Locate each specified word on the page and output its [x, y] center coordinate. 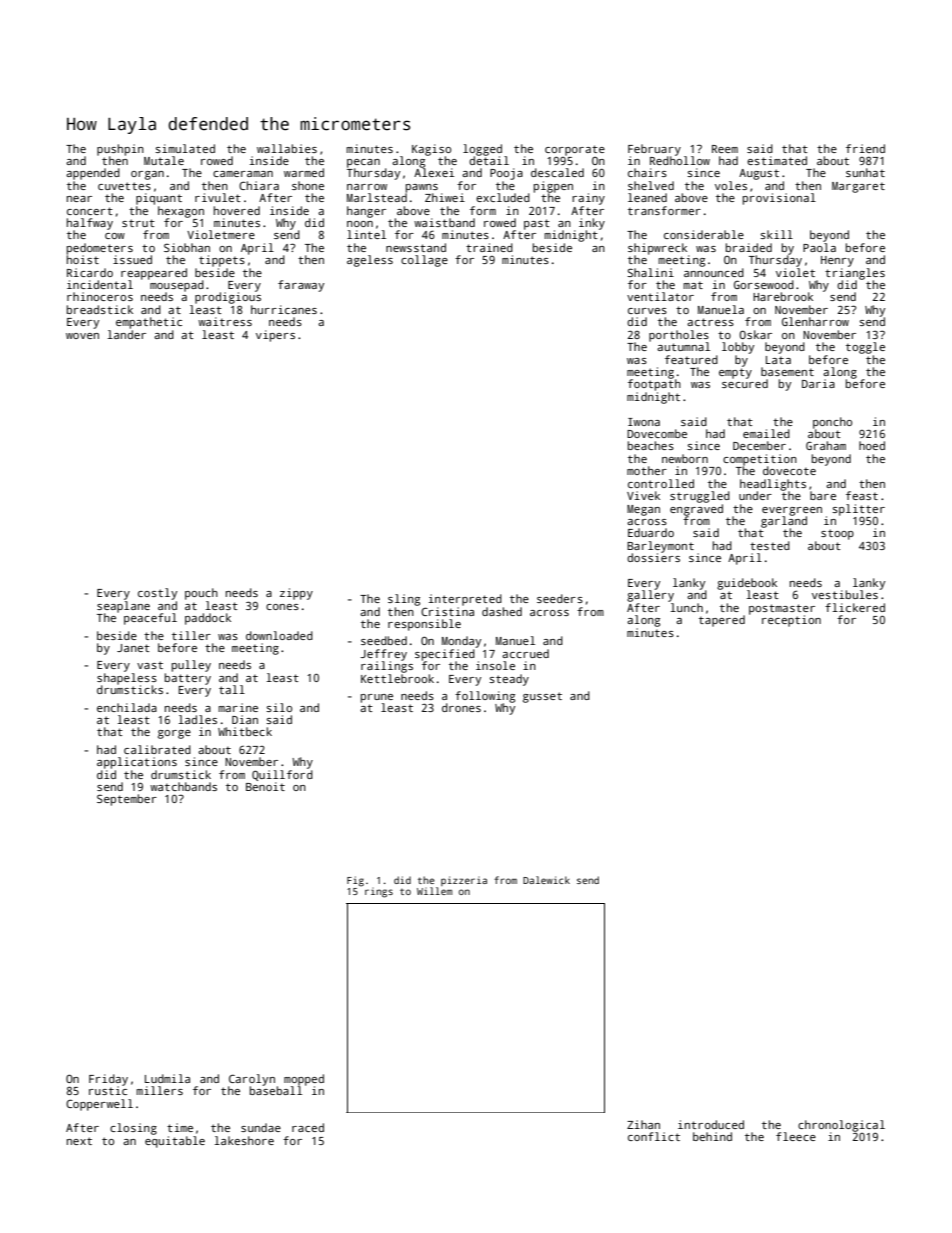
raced [308, 1127]
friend [865, 148]
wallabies [287, 148]
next [79, 1141]
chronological [841, 1126]
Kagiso [431, 150]
